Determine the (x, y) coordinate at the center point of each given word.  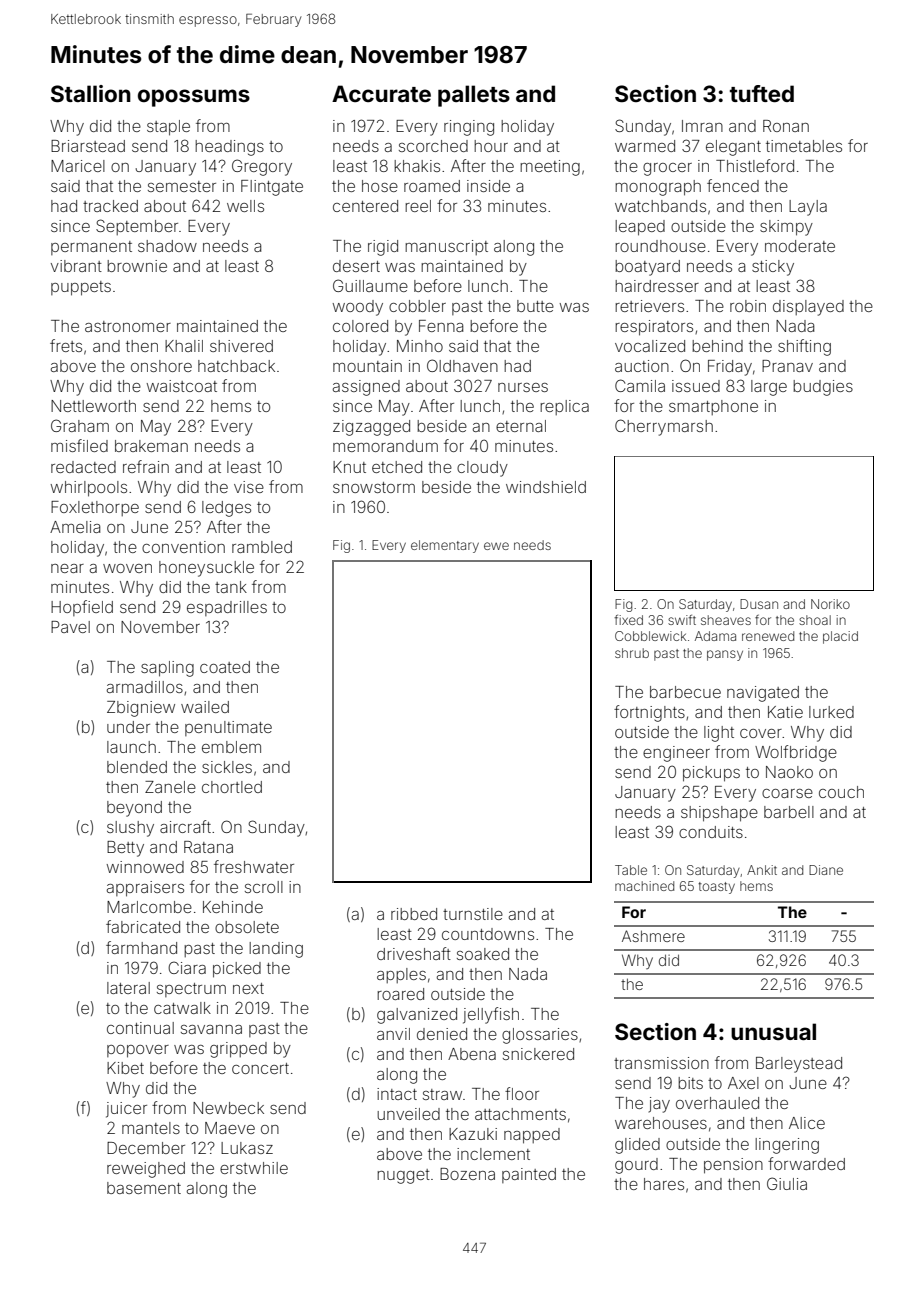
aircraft (185, 826)
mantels (151, 1128)
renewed (768, 636)
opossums (194, 98)
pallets (474, 96)
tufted (762, 93)
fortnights (649, 713)
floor (522, 1093)
